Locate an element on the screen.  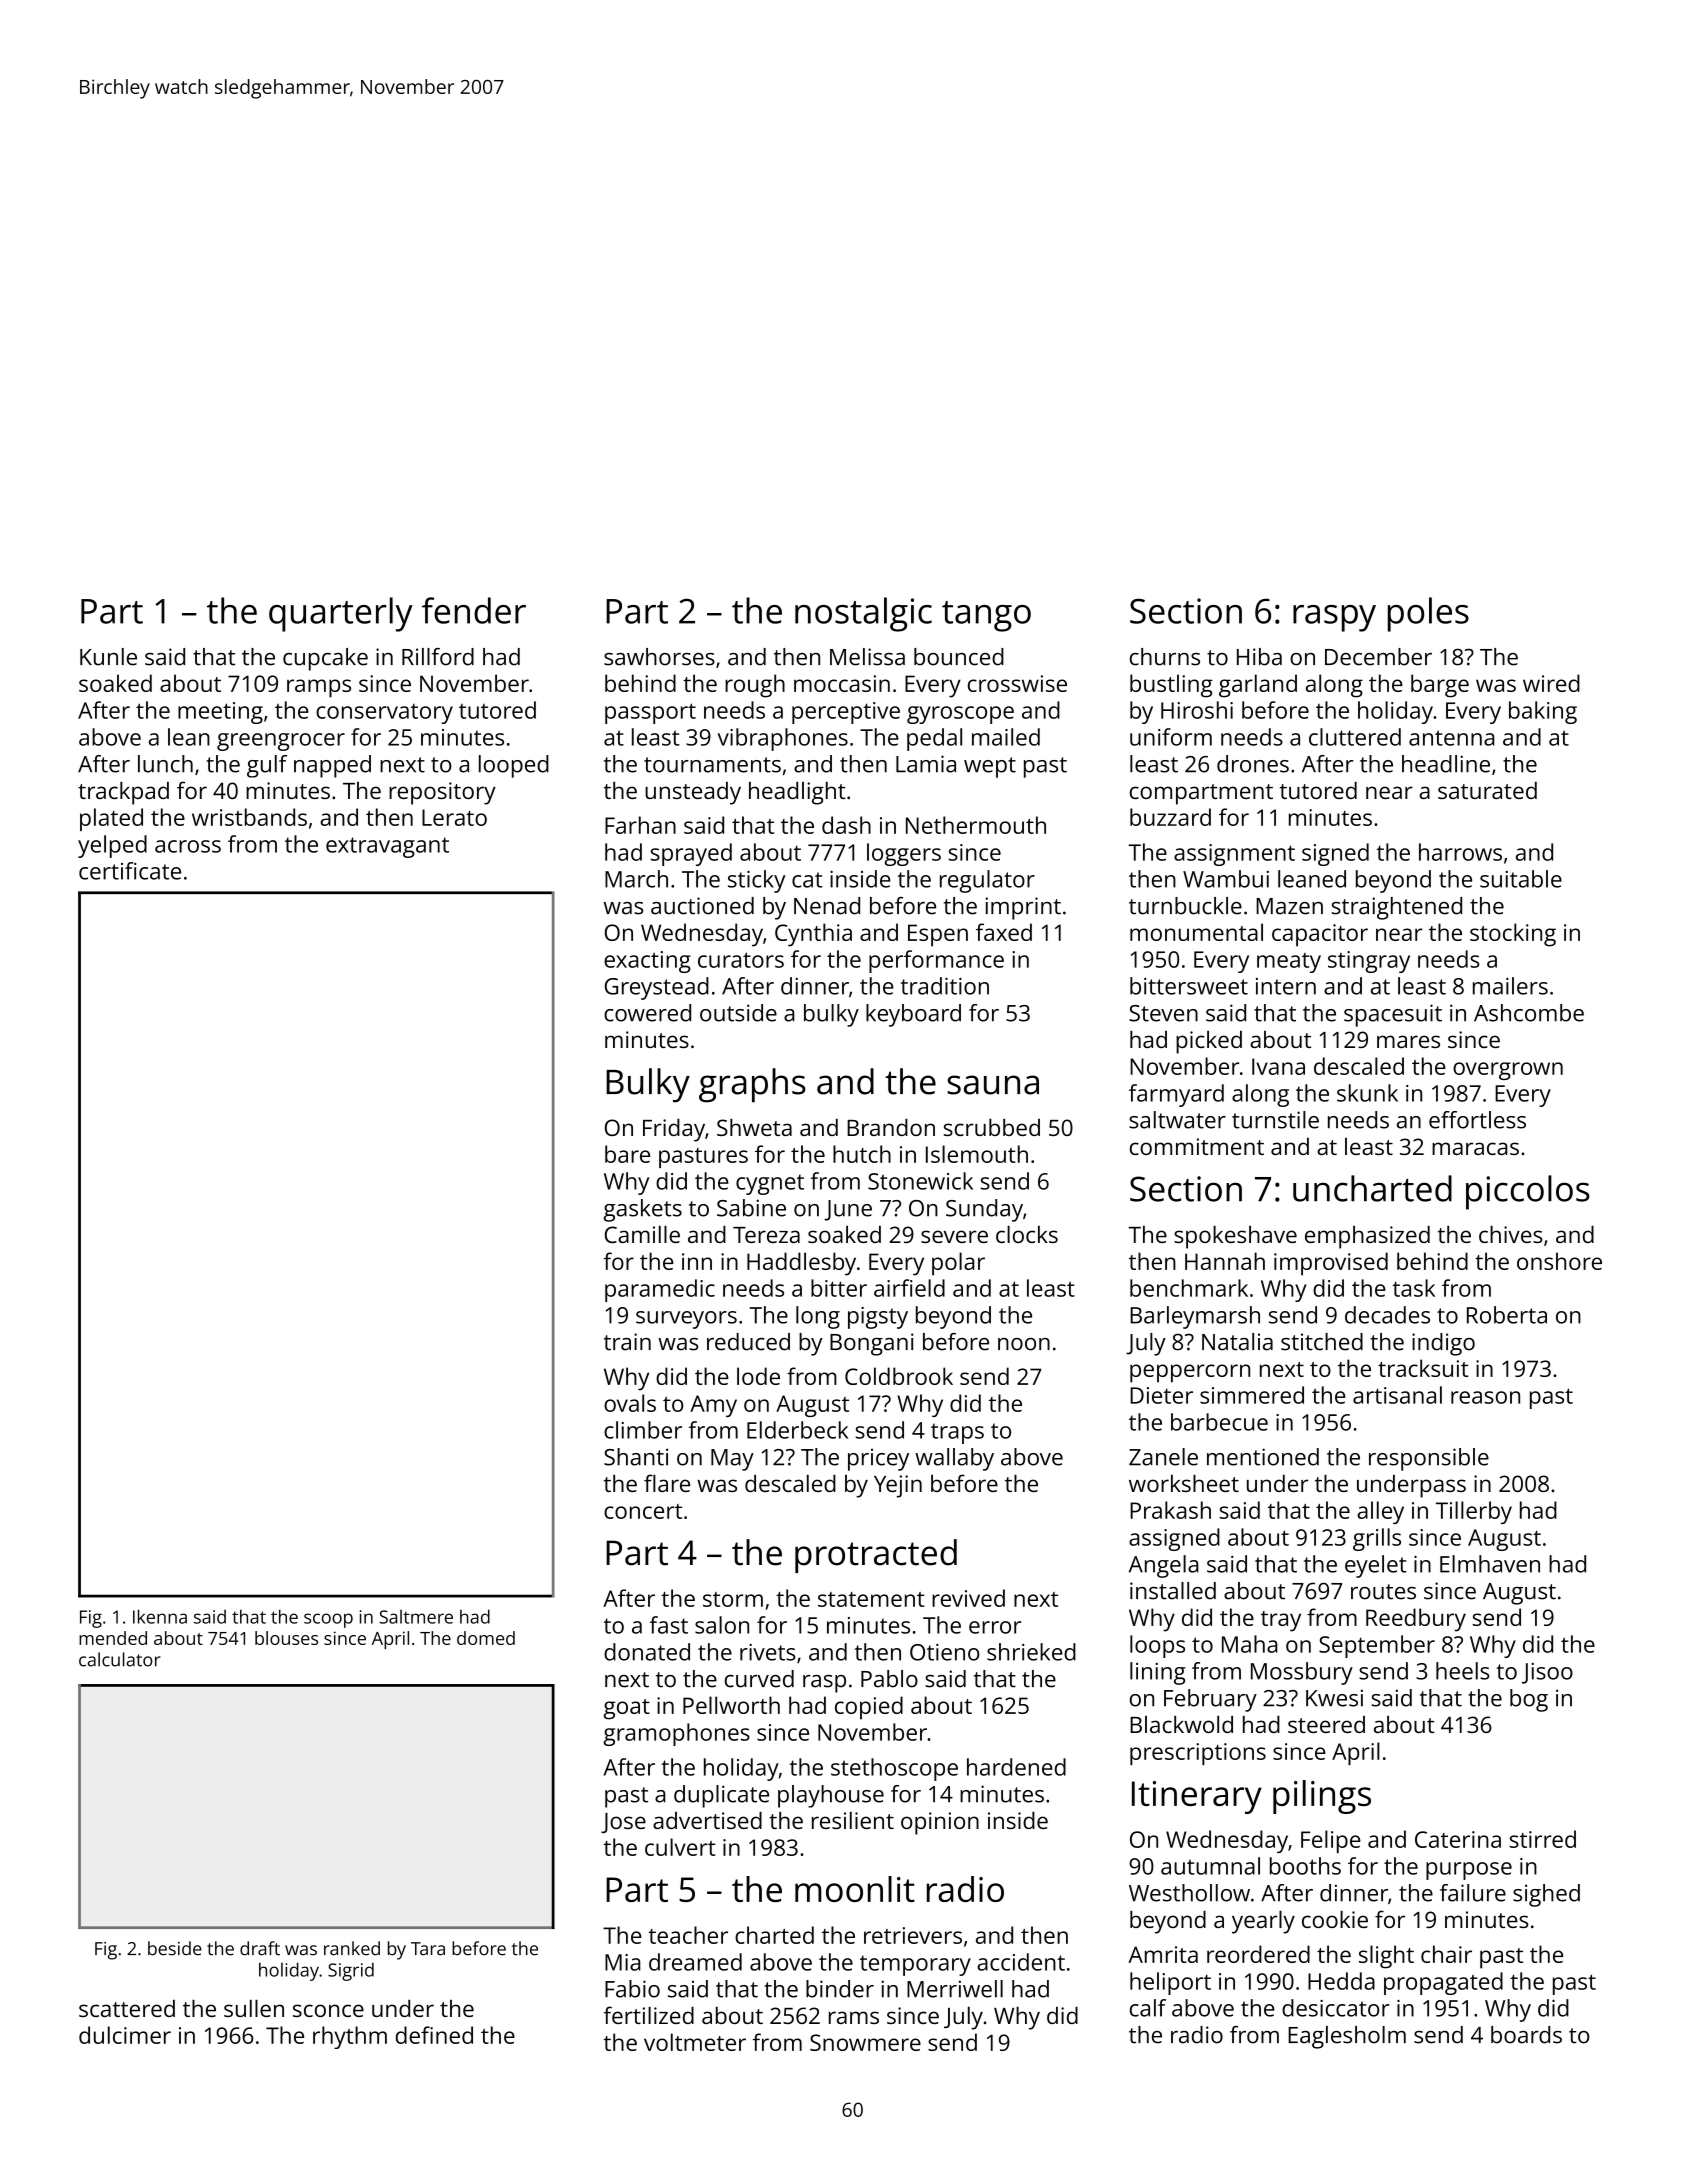
train is located at coordinates (627, 1342).
